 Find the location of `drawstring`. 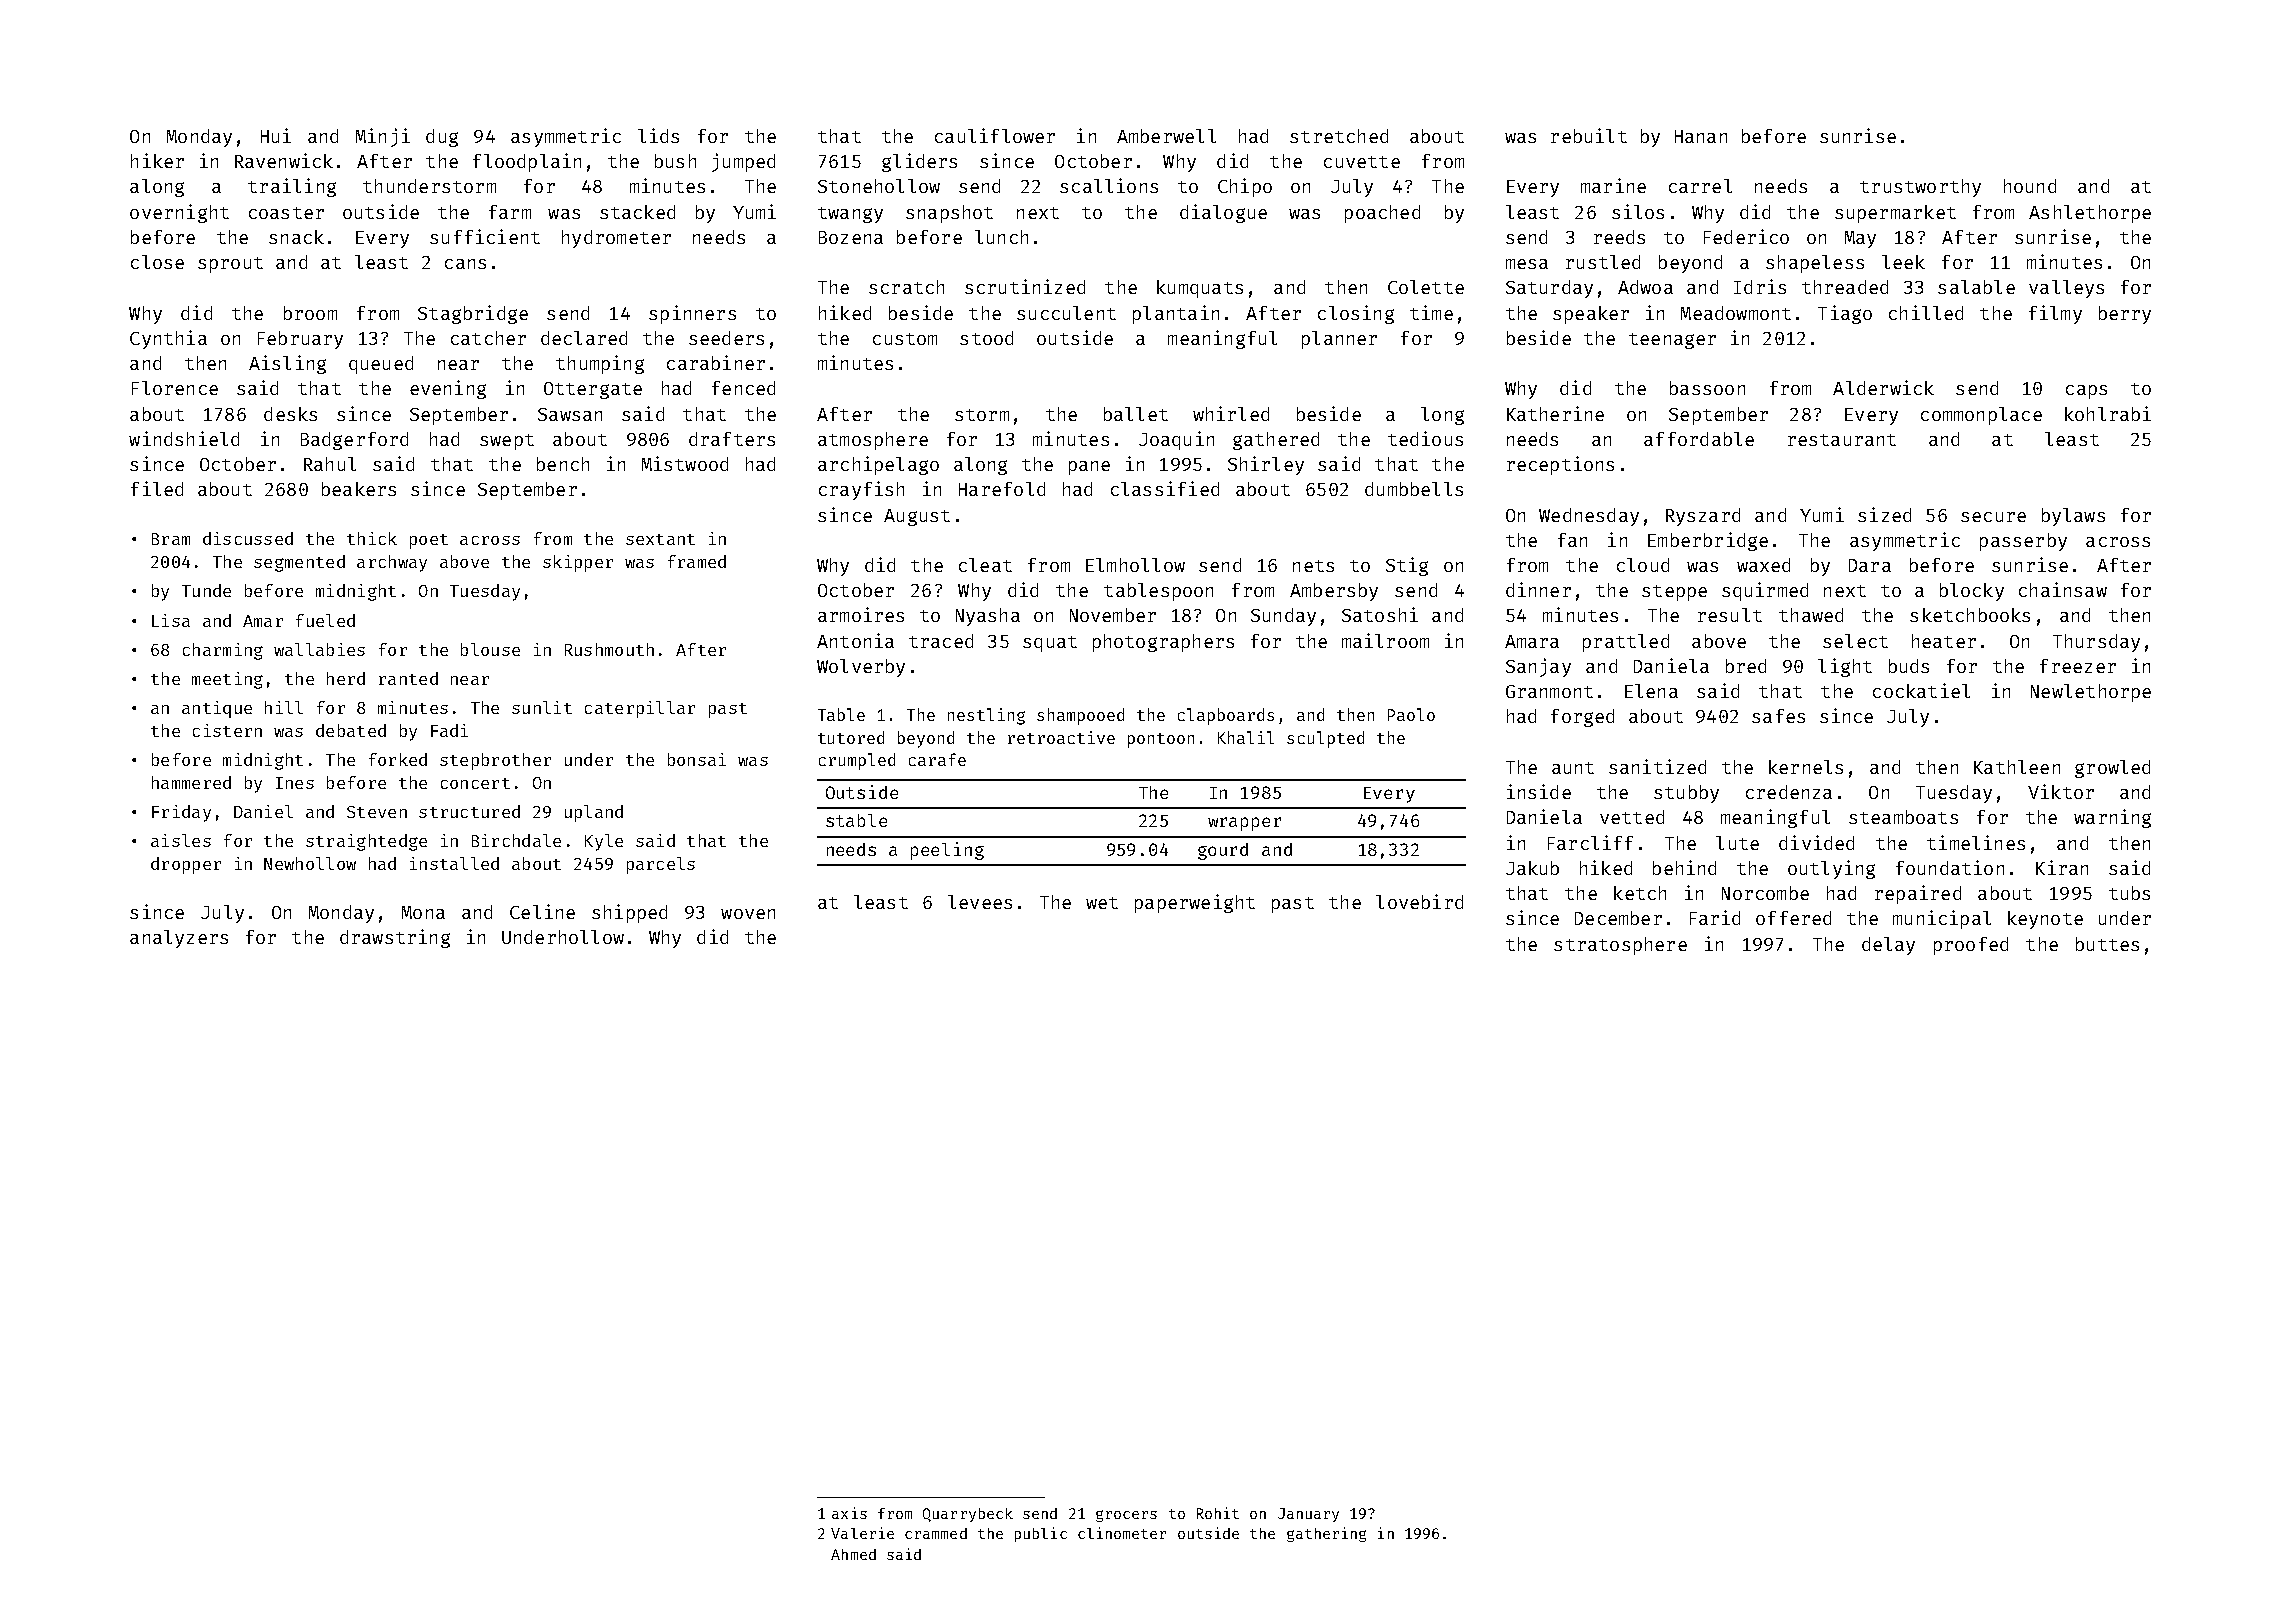

drawstring is located at coordinates (395, 938).
